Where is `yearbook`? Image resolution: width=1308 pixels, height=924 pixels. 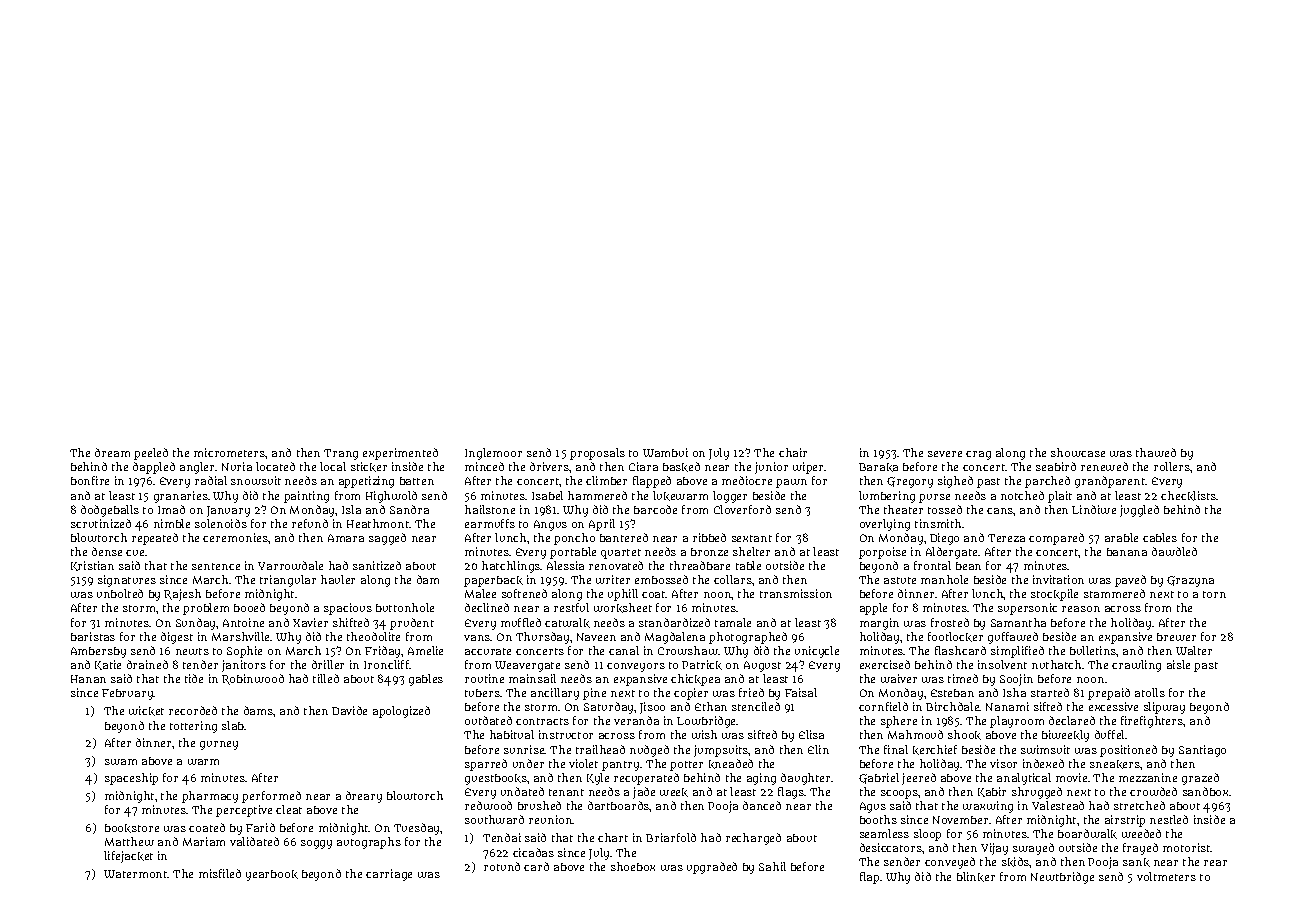 yearbook is located at coordinates (272, 875).
